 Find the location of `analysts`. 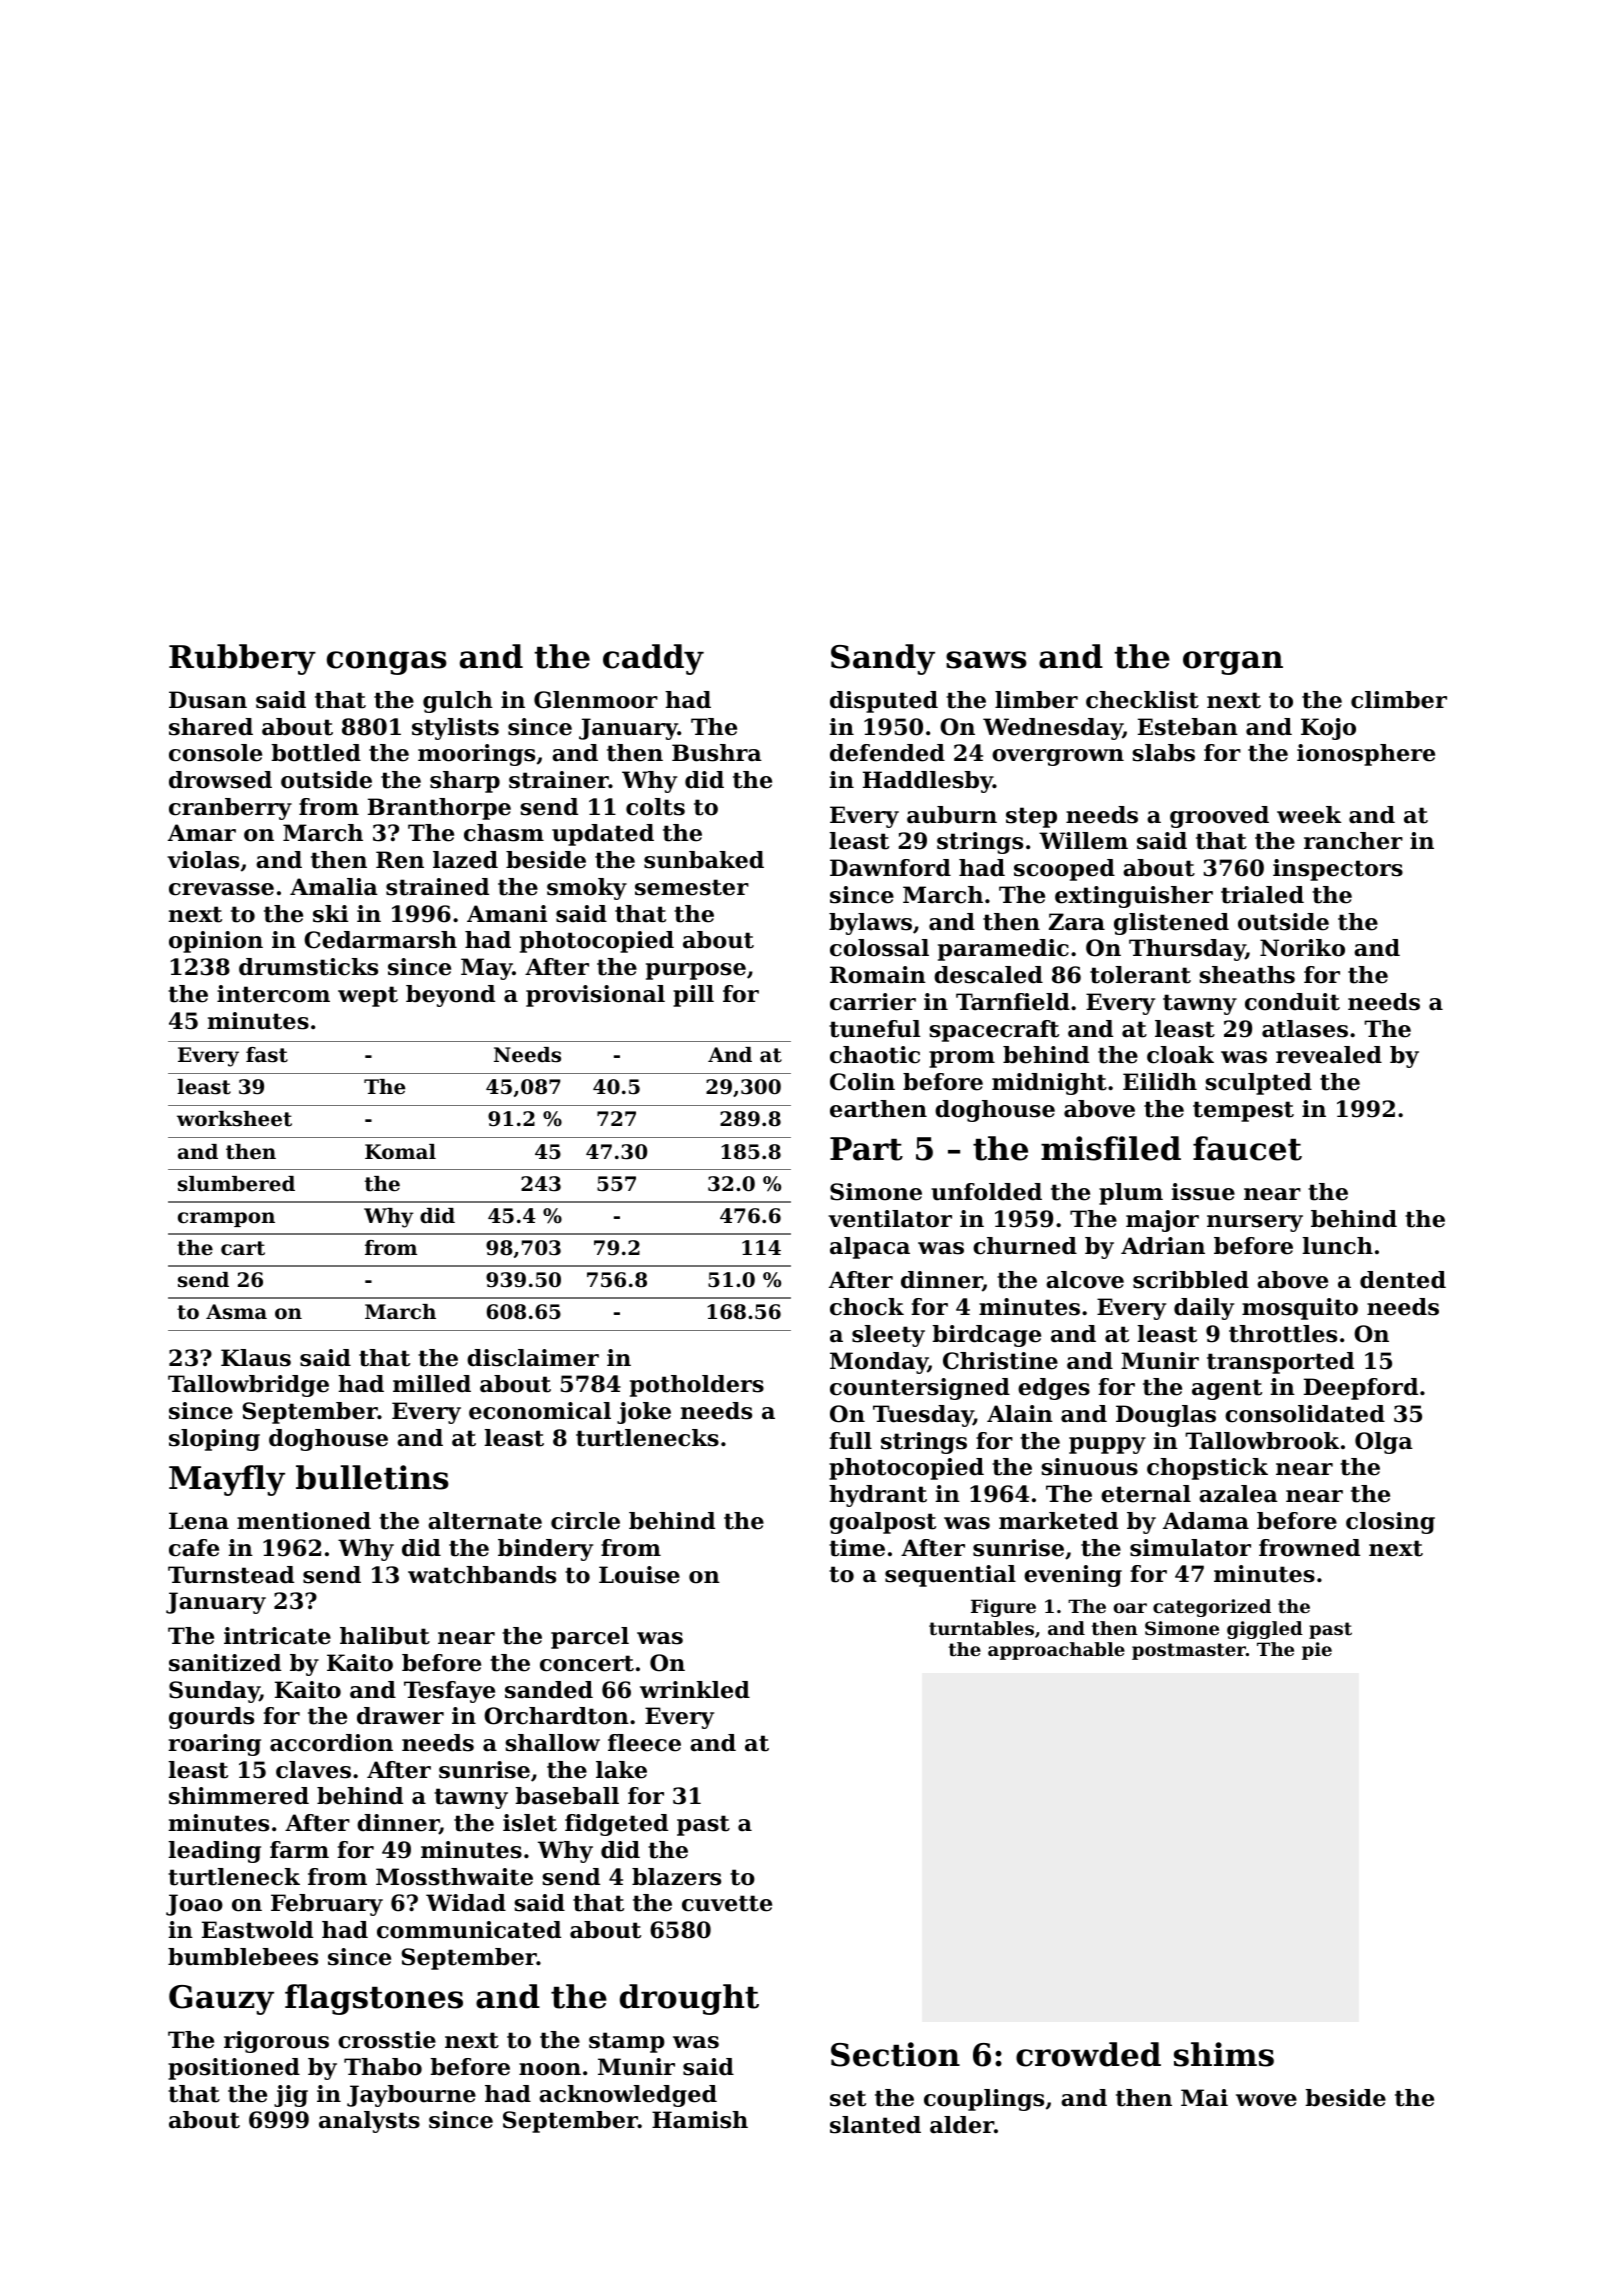

analysts is located at coordinates (369, 2122).
